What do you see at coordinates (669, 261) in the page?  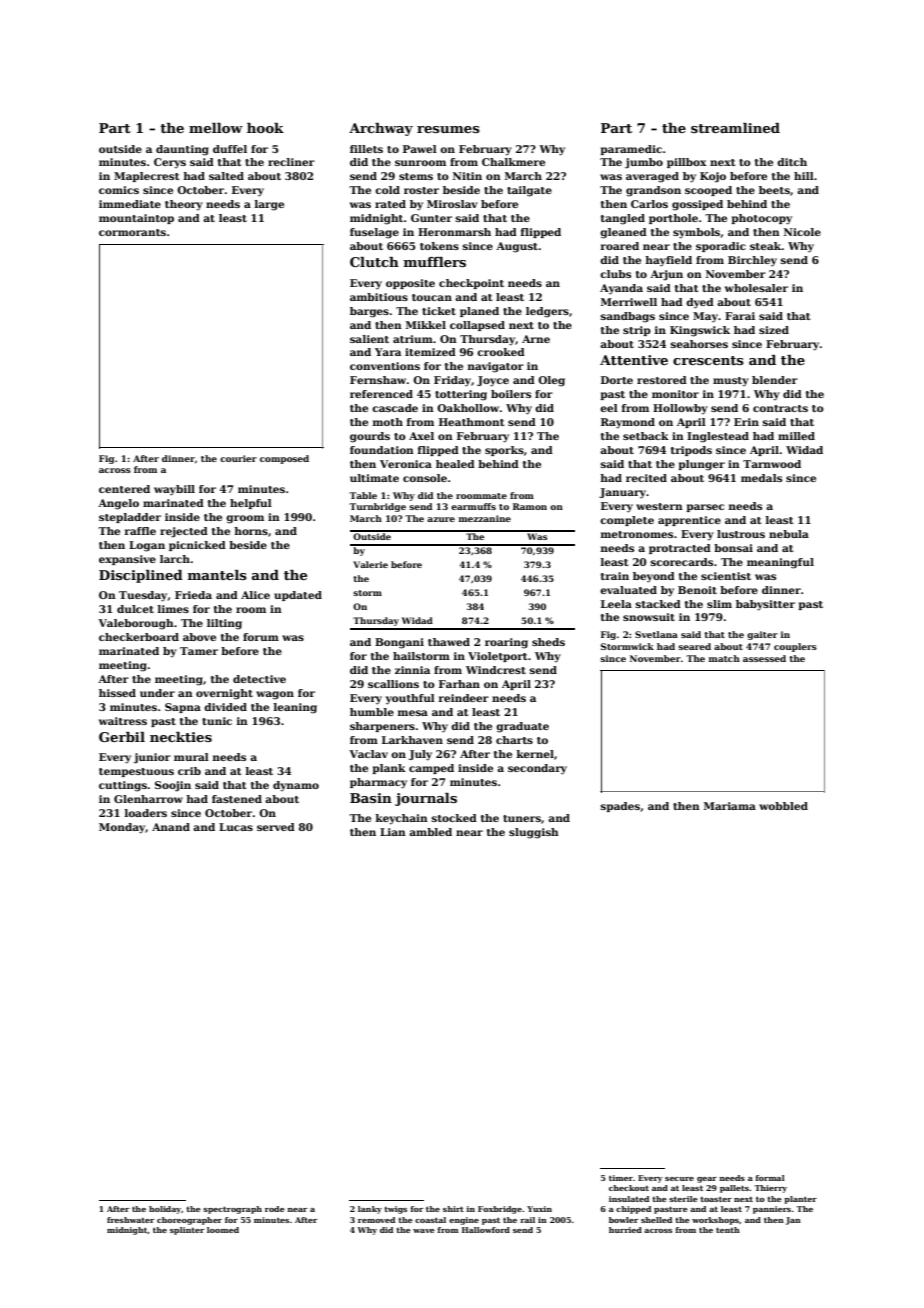 I see `hayfield` at bounding box center [669, 261].
